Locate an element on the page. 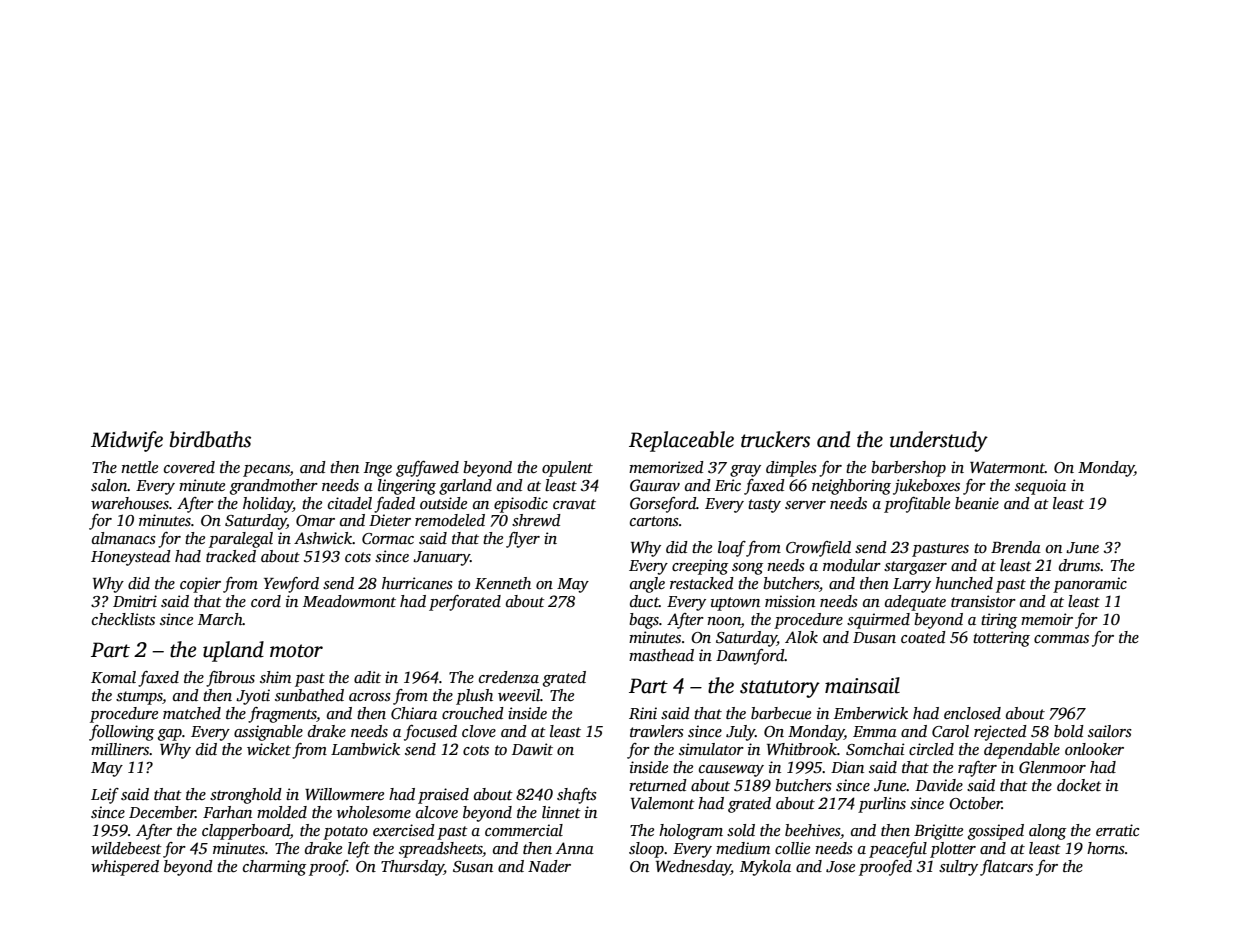  Midwife is located at coordinates (127, 441).
